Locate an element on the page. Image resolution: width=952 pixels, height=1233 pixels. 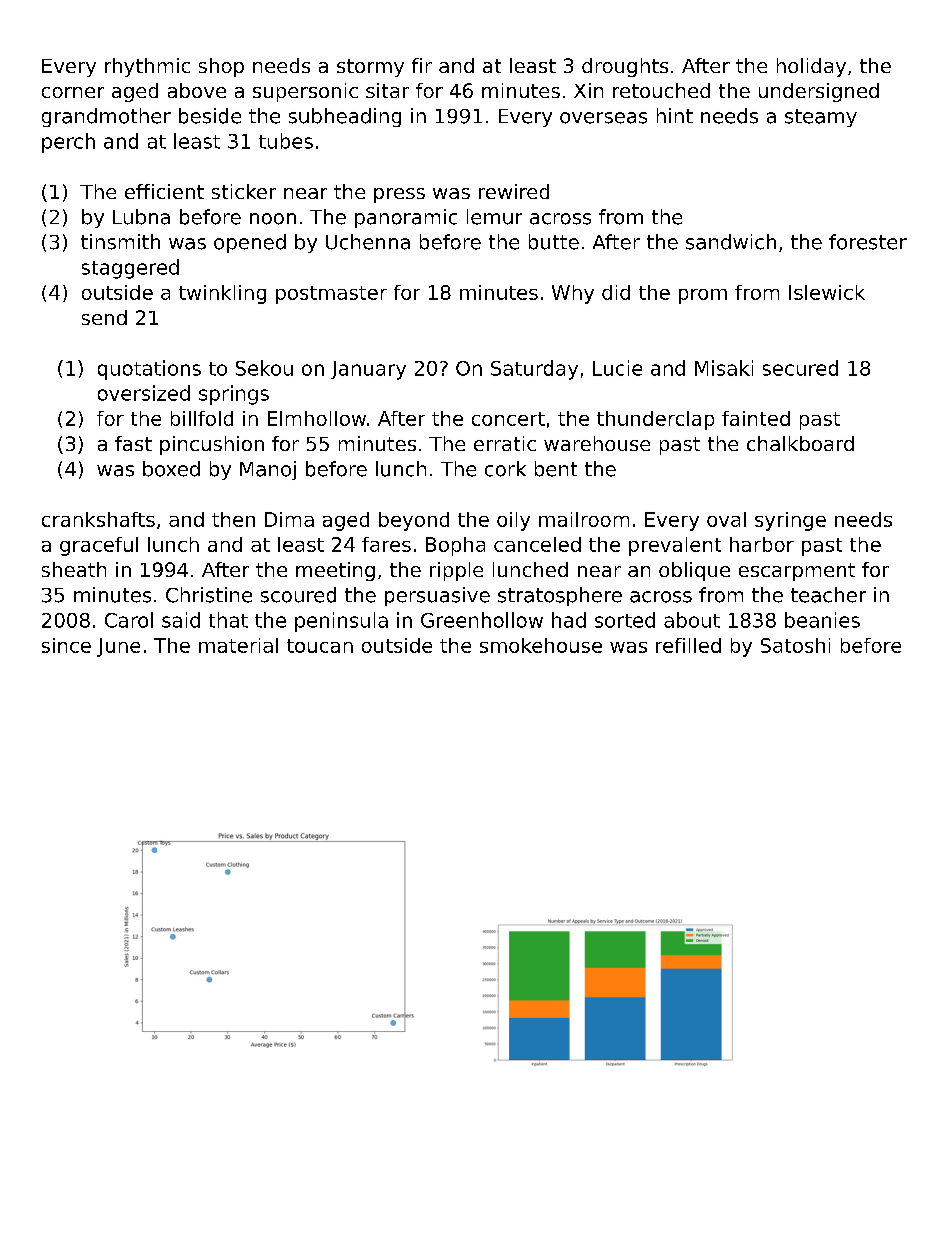
Greenhollow is located at coordinates (482, 620).
